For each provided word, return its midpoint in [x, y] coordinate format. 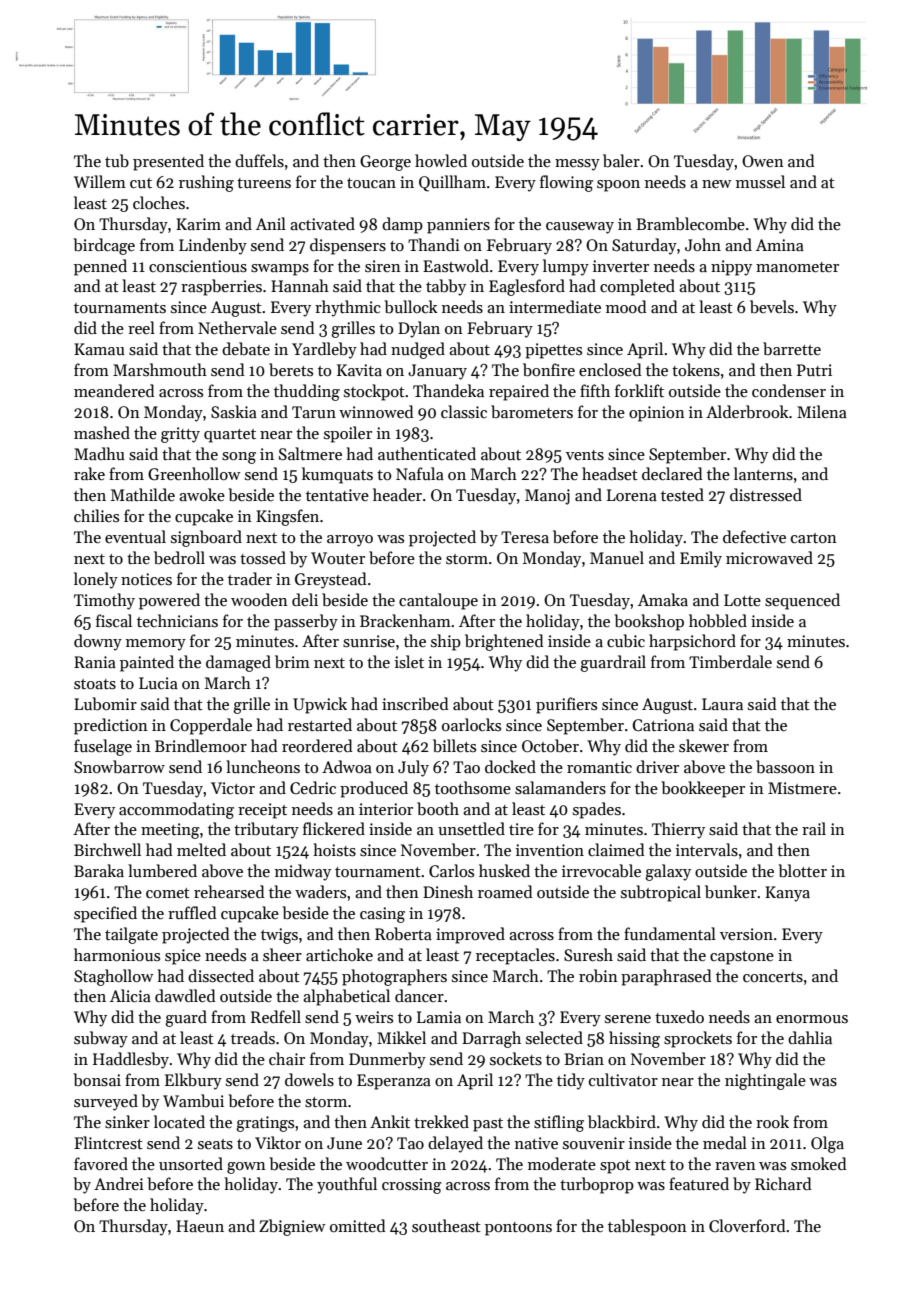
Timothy [104, 601]
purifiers [566, 705]
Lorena [632, 495]
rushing [206, 183]
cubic [626, 641]
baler [621, 160]
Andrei [119, 1183]
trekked [441, 1121]
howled [441, 160]
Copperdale [211, 726]
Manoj [547, 497]
